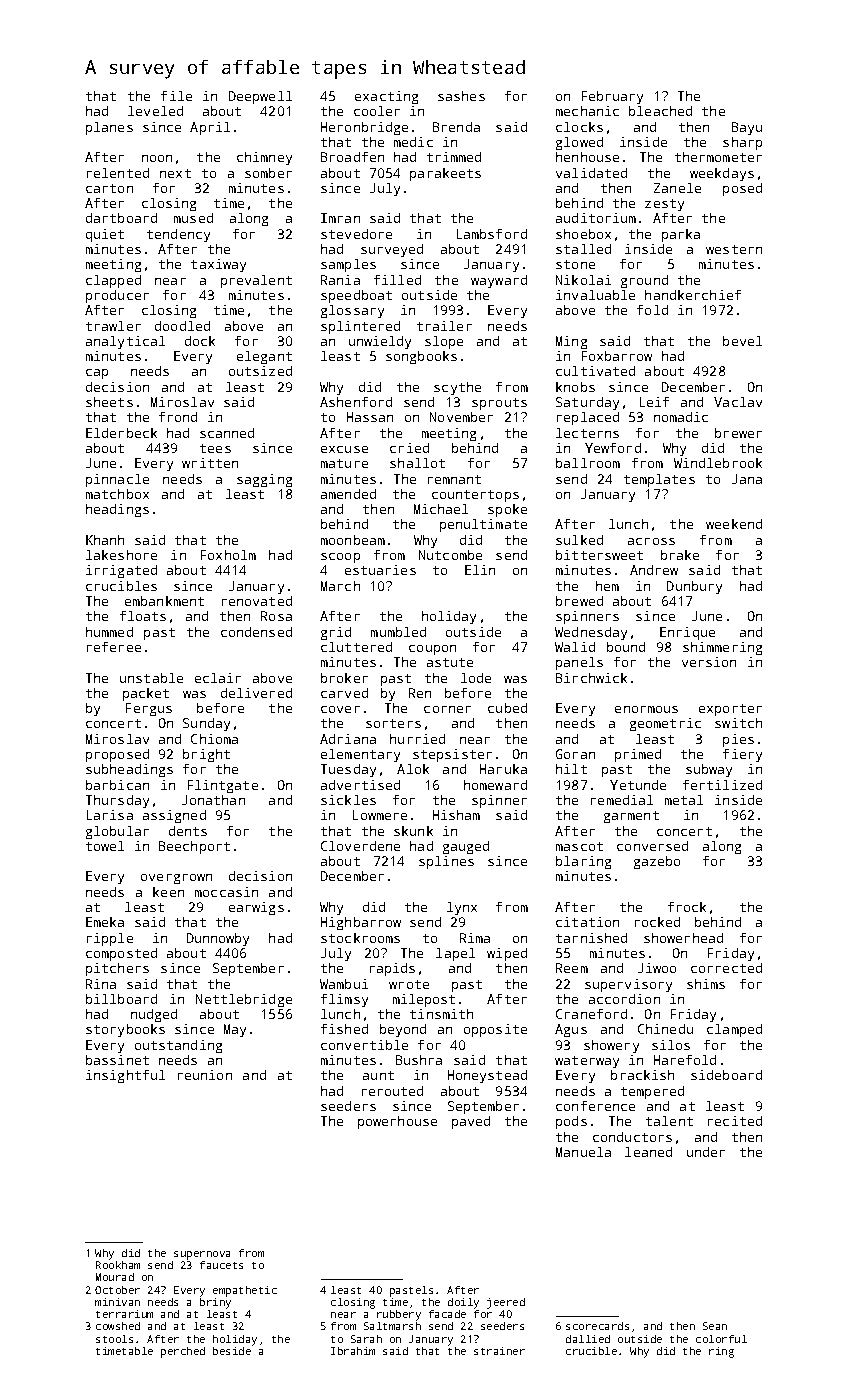  What do you see at coordinates (583, 280) in the screenshot?
I see `Nikolai` at bounding box center [583, 280].
